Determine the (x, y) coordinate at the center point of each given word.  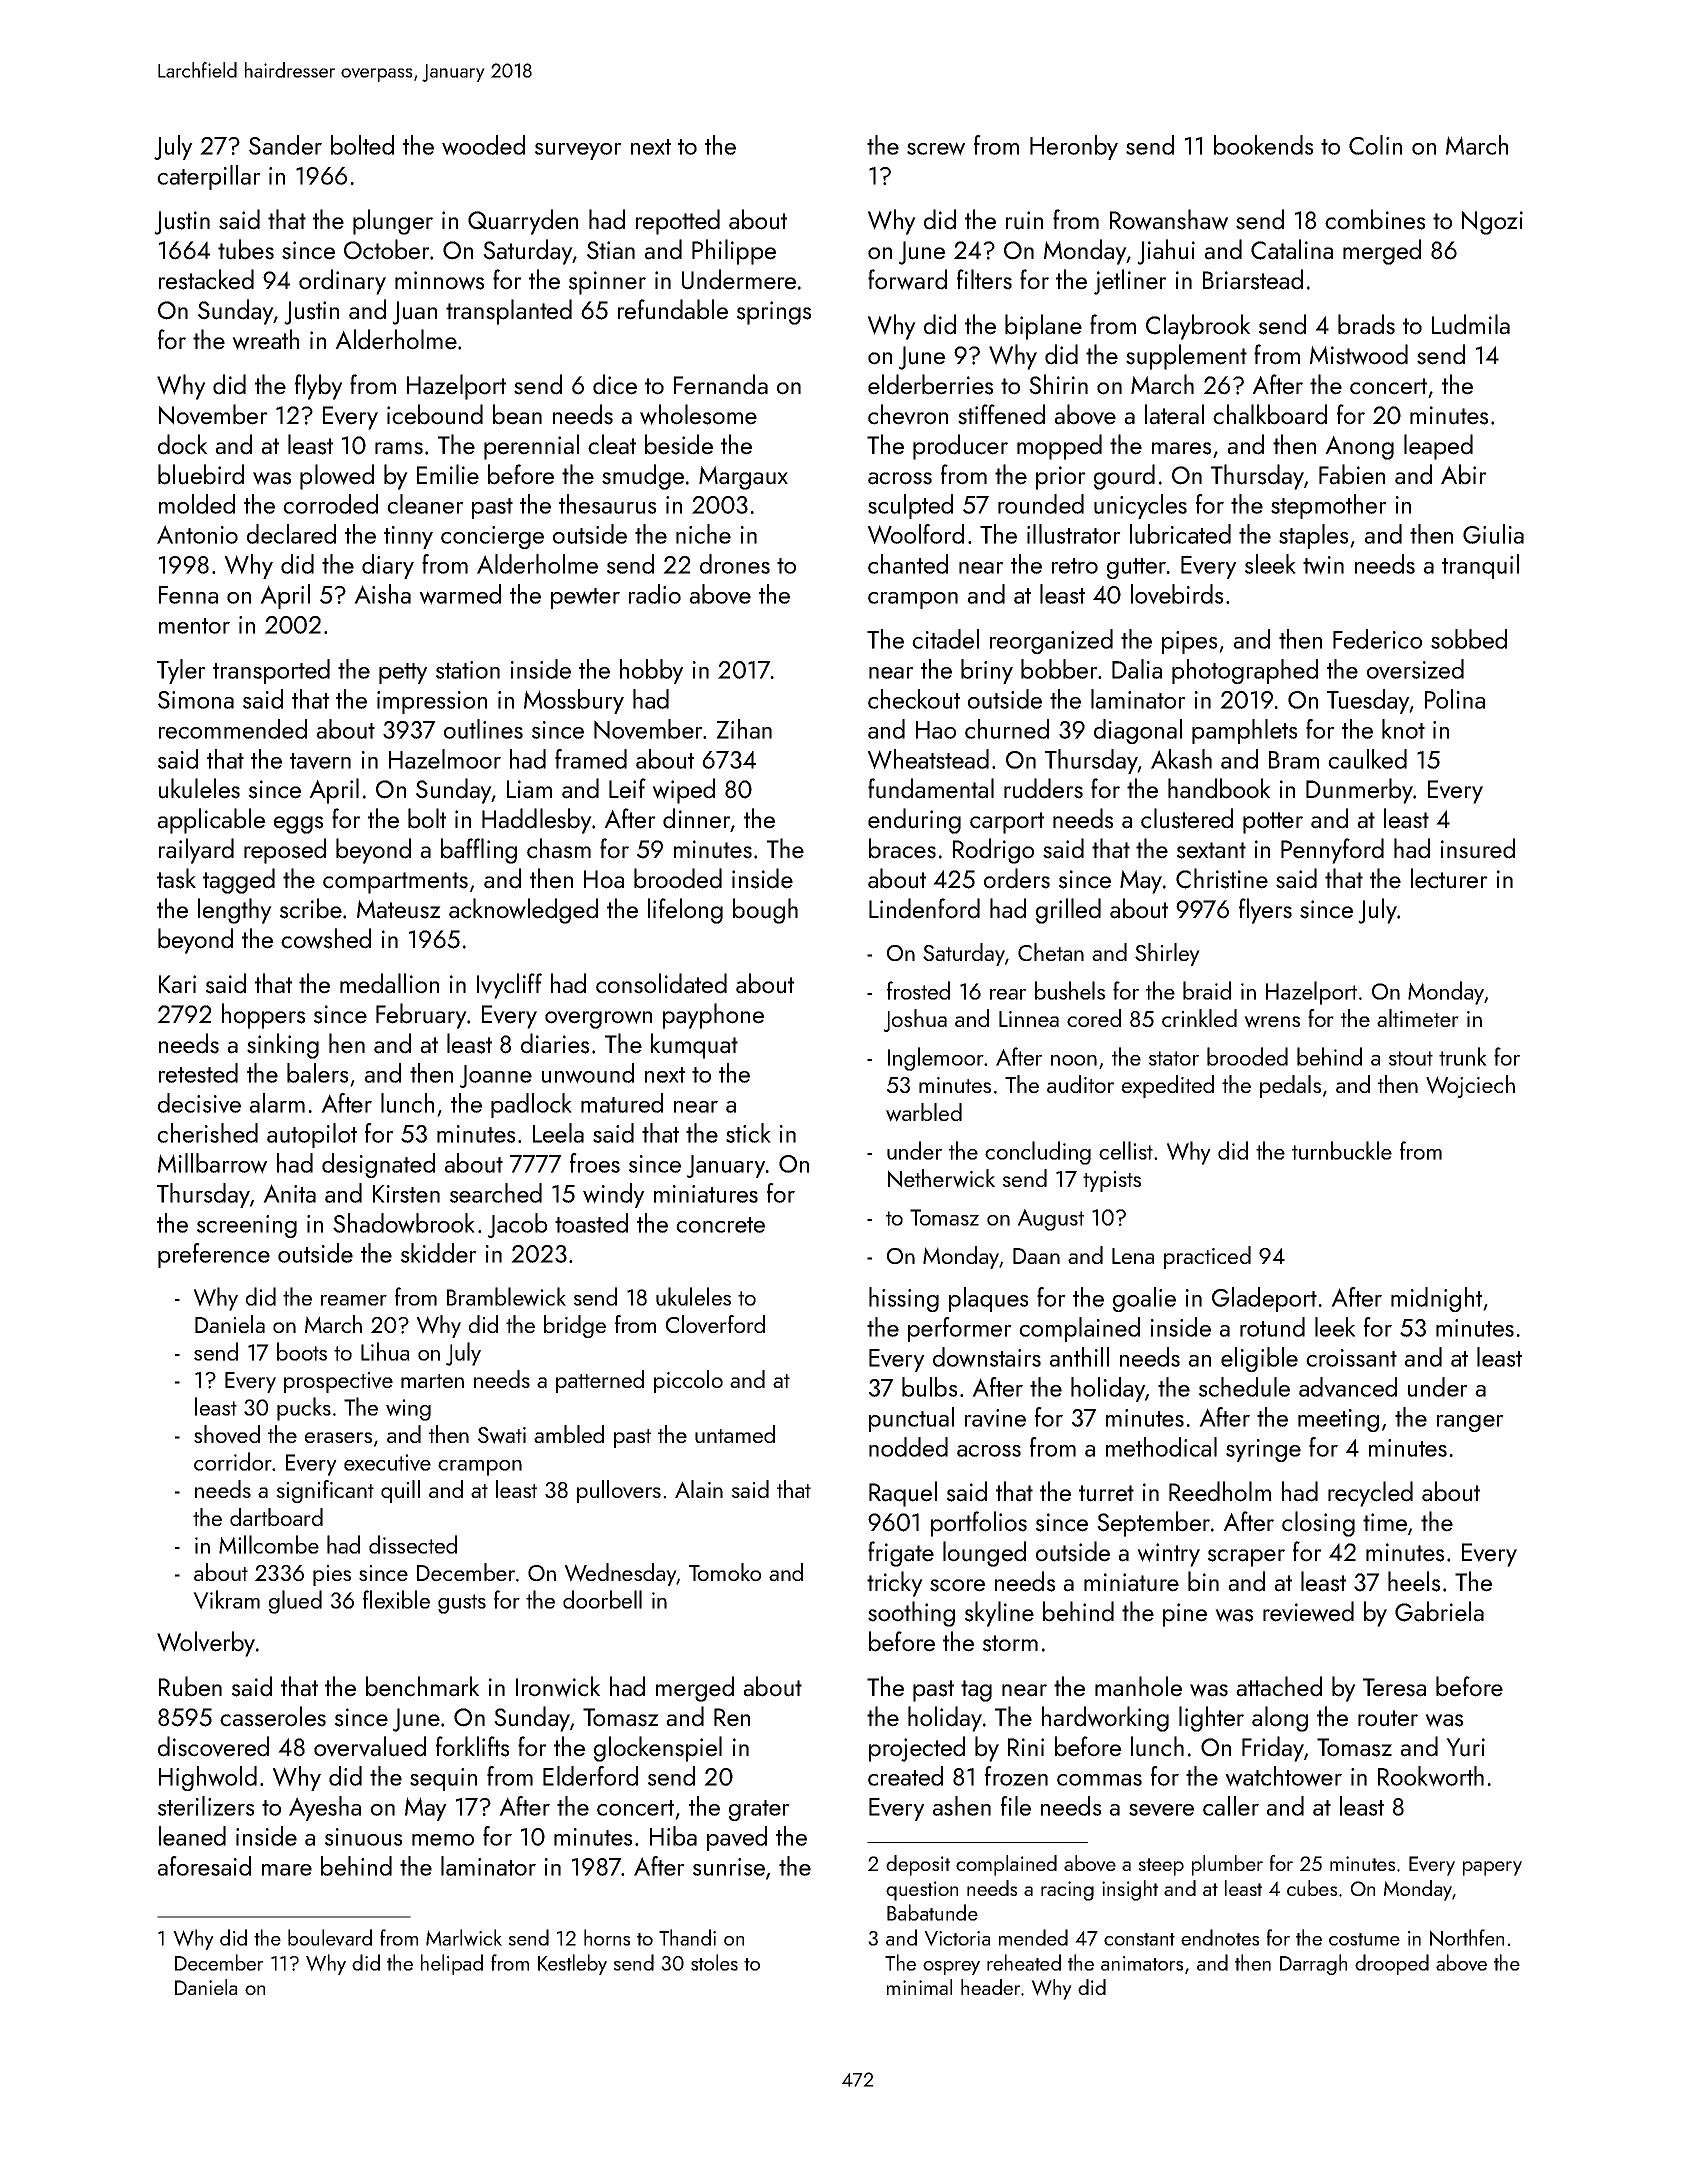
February (421, 1016)
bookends (1263, 145)
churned (1007, 729)
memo (443, 1840)
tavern (320, 761)
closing (1318, 1524)
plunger (393, 222)
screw (936, 149)
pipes (1189, 642)
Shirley (1167, 954)
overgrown (598, 1020)
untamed (735, 1434)
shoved (227, 1434)
